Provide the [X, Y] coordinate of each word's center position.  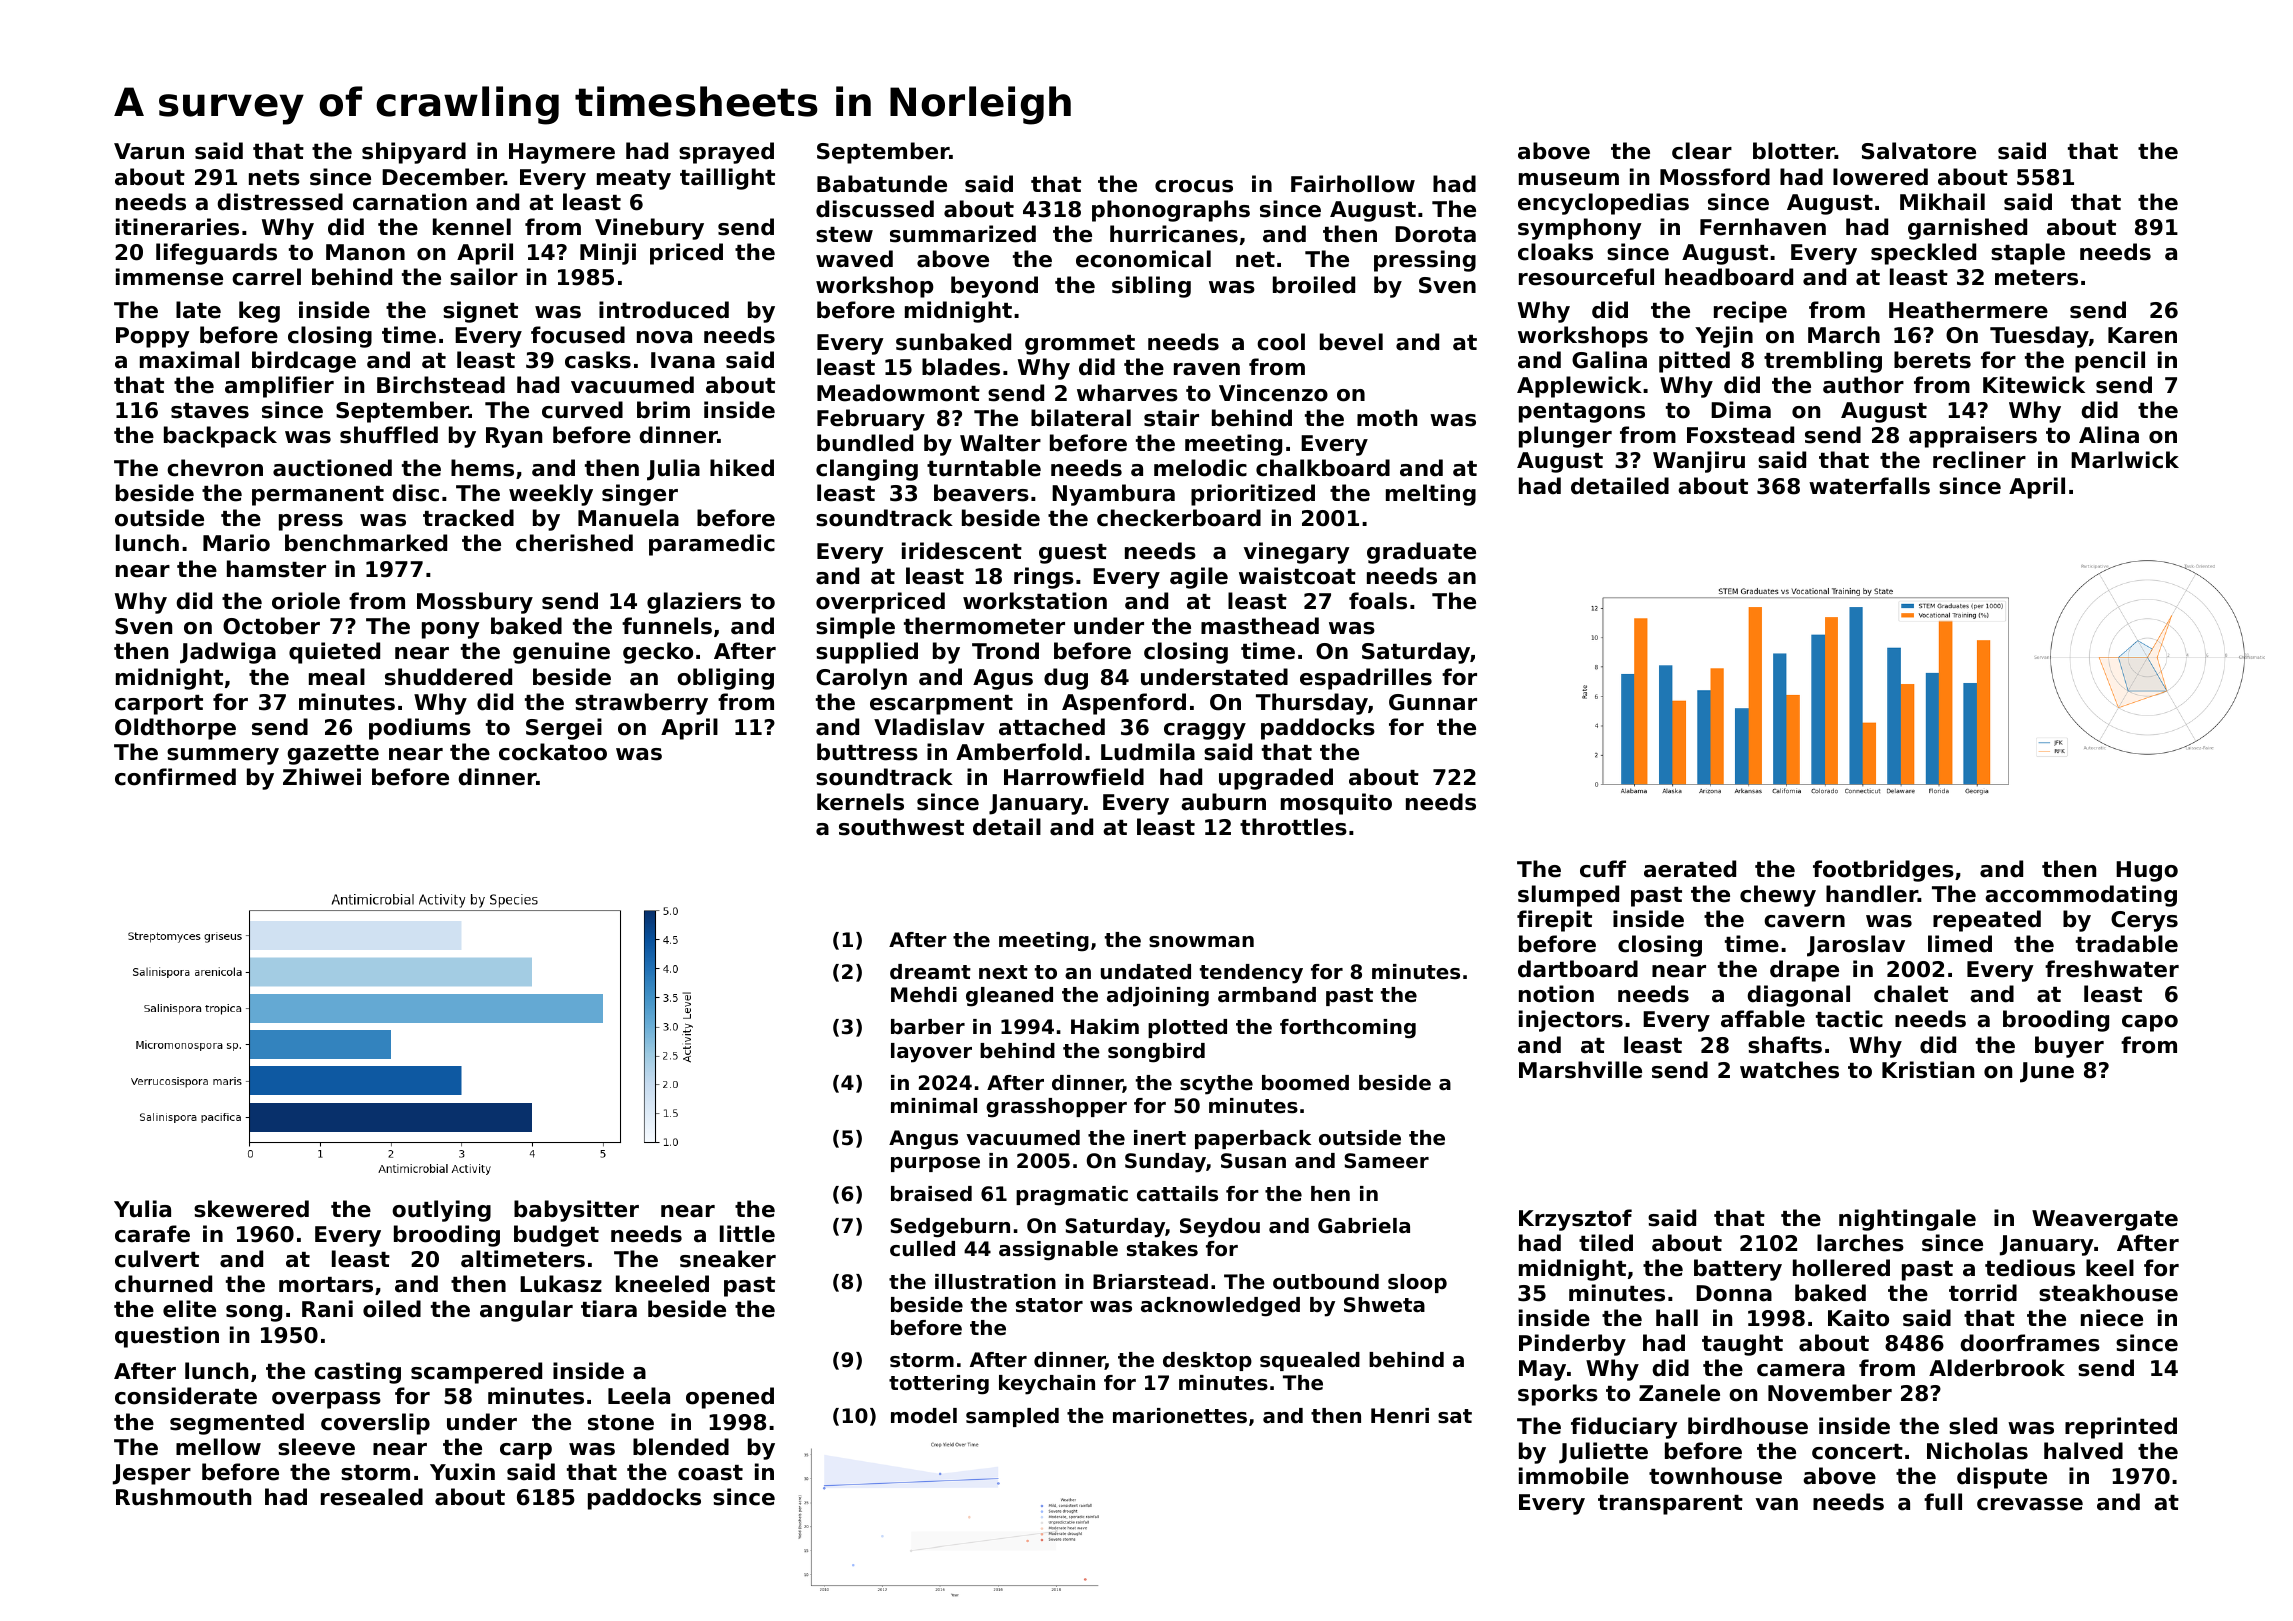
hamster [276, 569]
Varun [149, 151]
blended [681, 1447]
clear [1702, 151]
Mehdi [924, 995]
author [1863, 385]
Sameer [1386, 1161]
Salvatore [1919, 151]
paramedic [712, 545]
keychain [1047, 1385]
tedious [2030, 1268]
